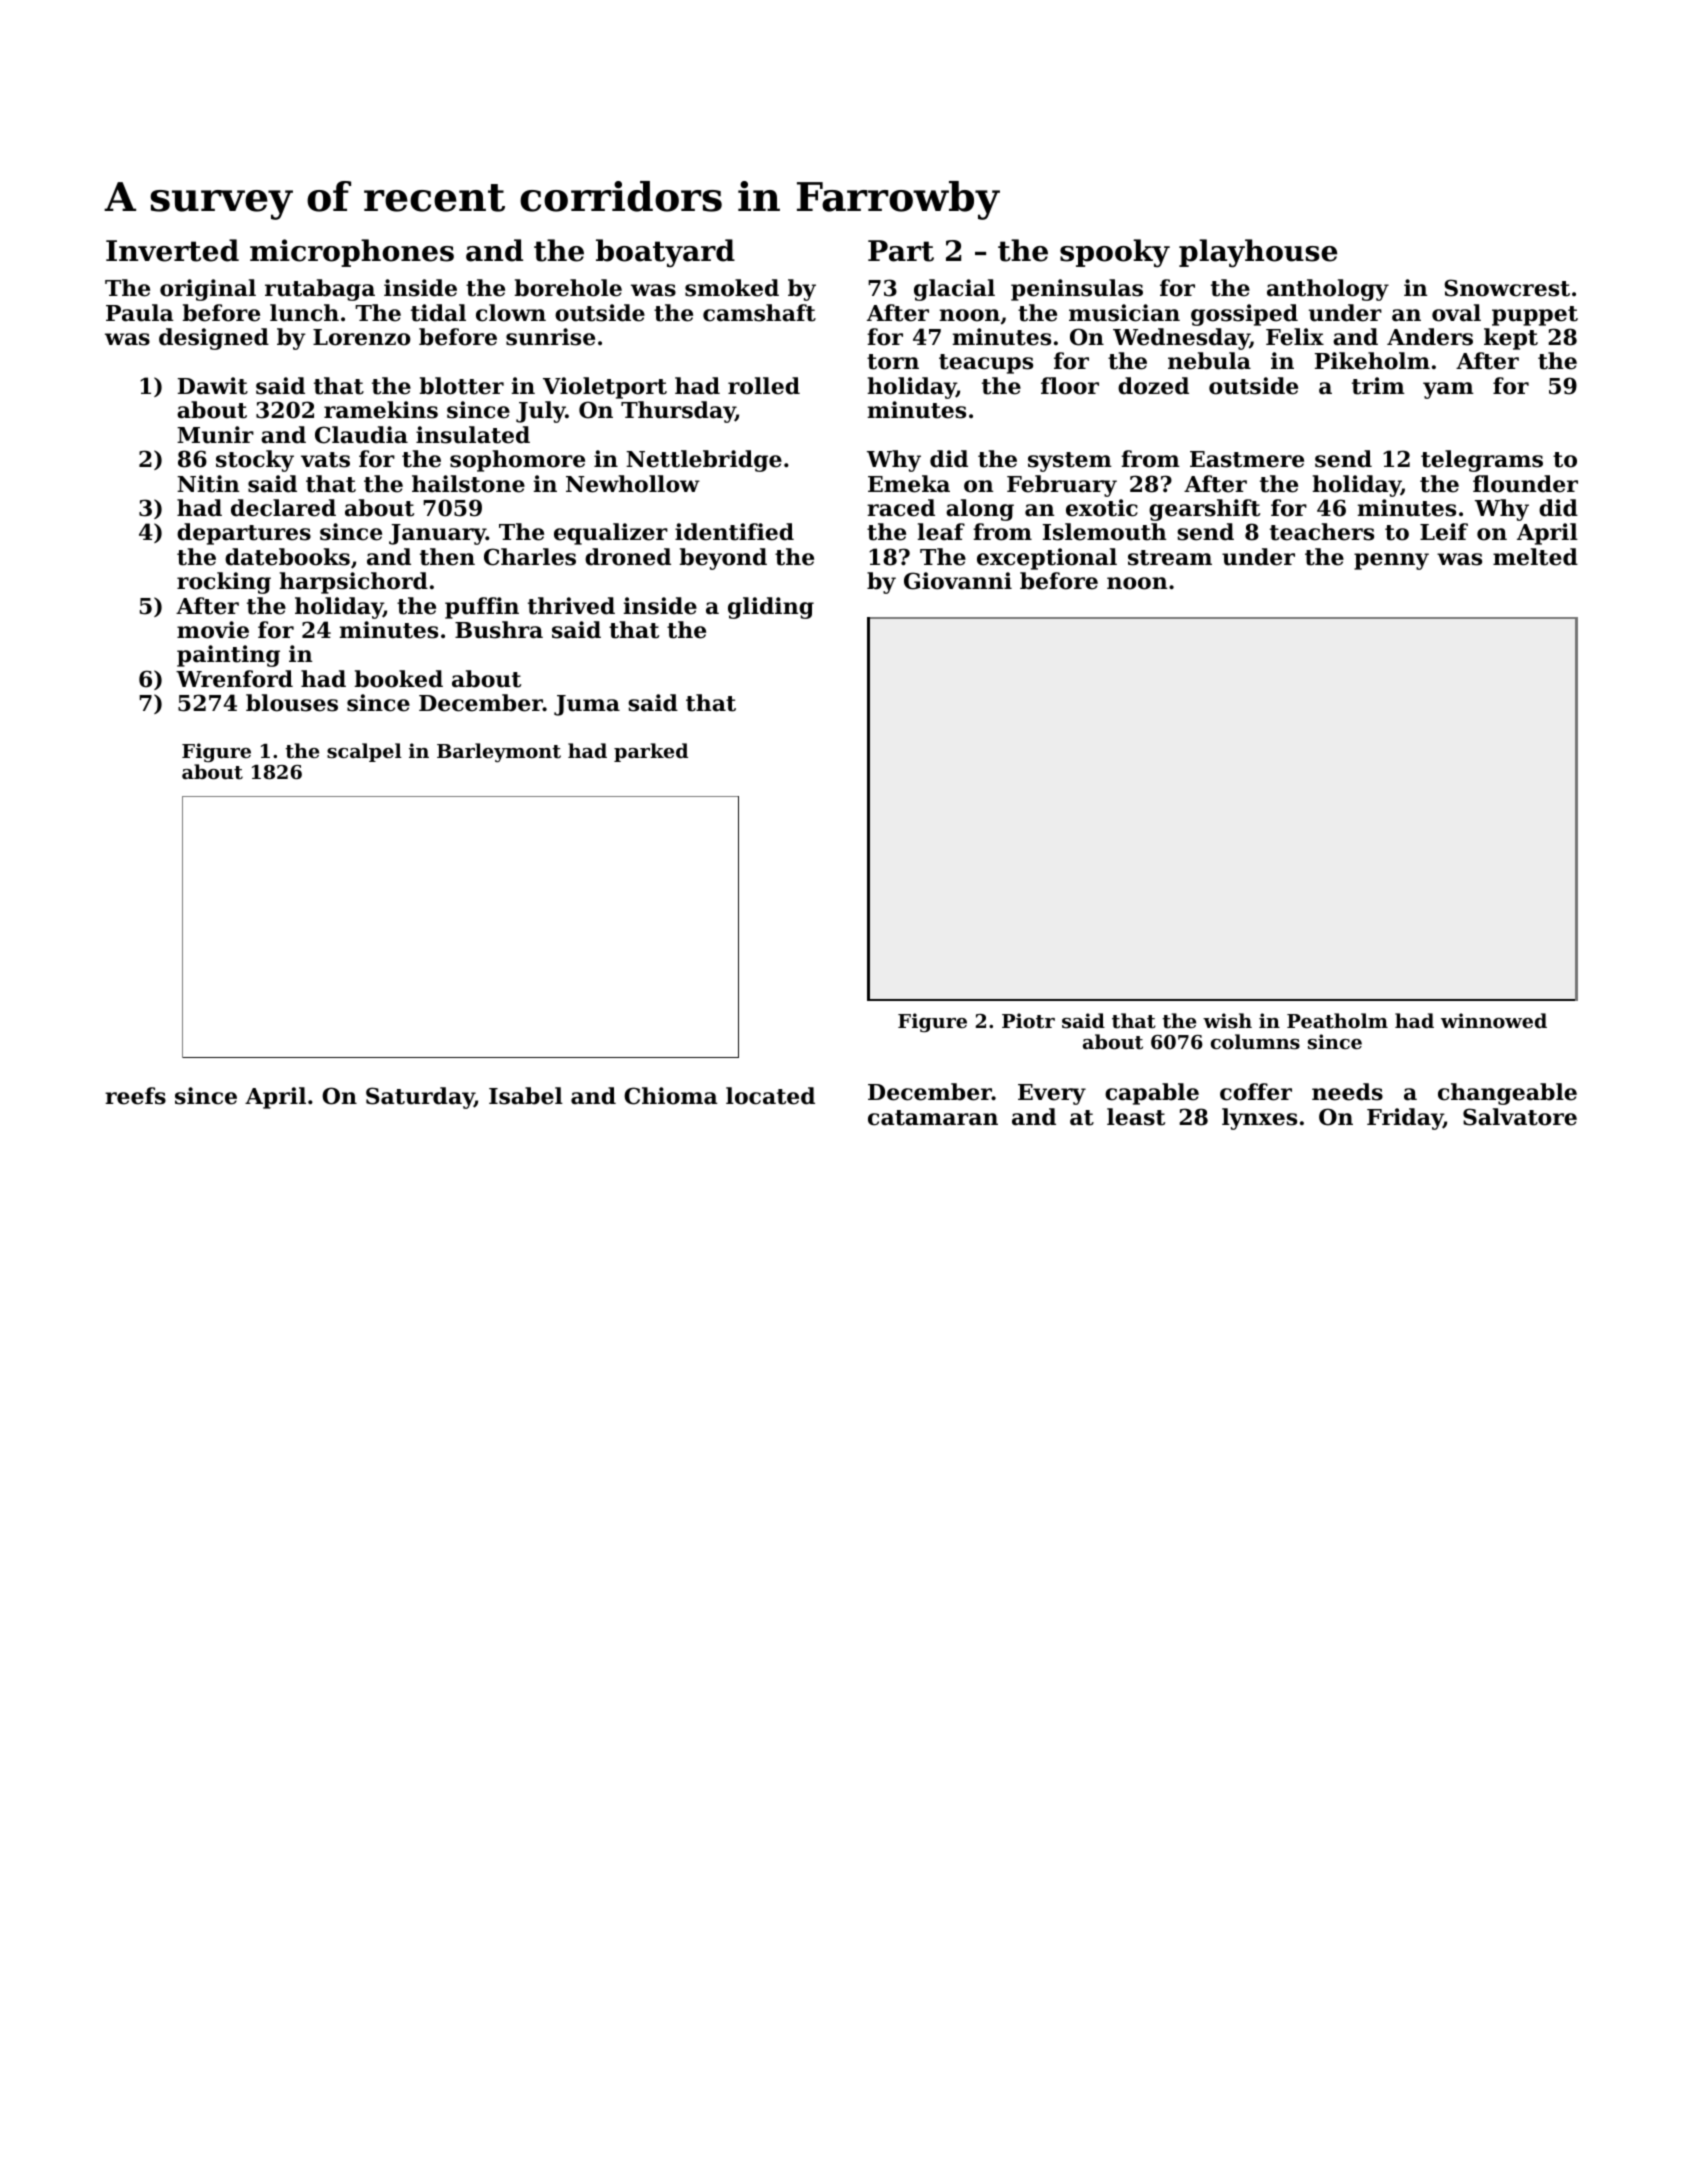 The image size is (1683, 2178). What do you see at coordinates (665, 253) in the screenshot?
I see `boatyard` at bounding box center [665, 253].
